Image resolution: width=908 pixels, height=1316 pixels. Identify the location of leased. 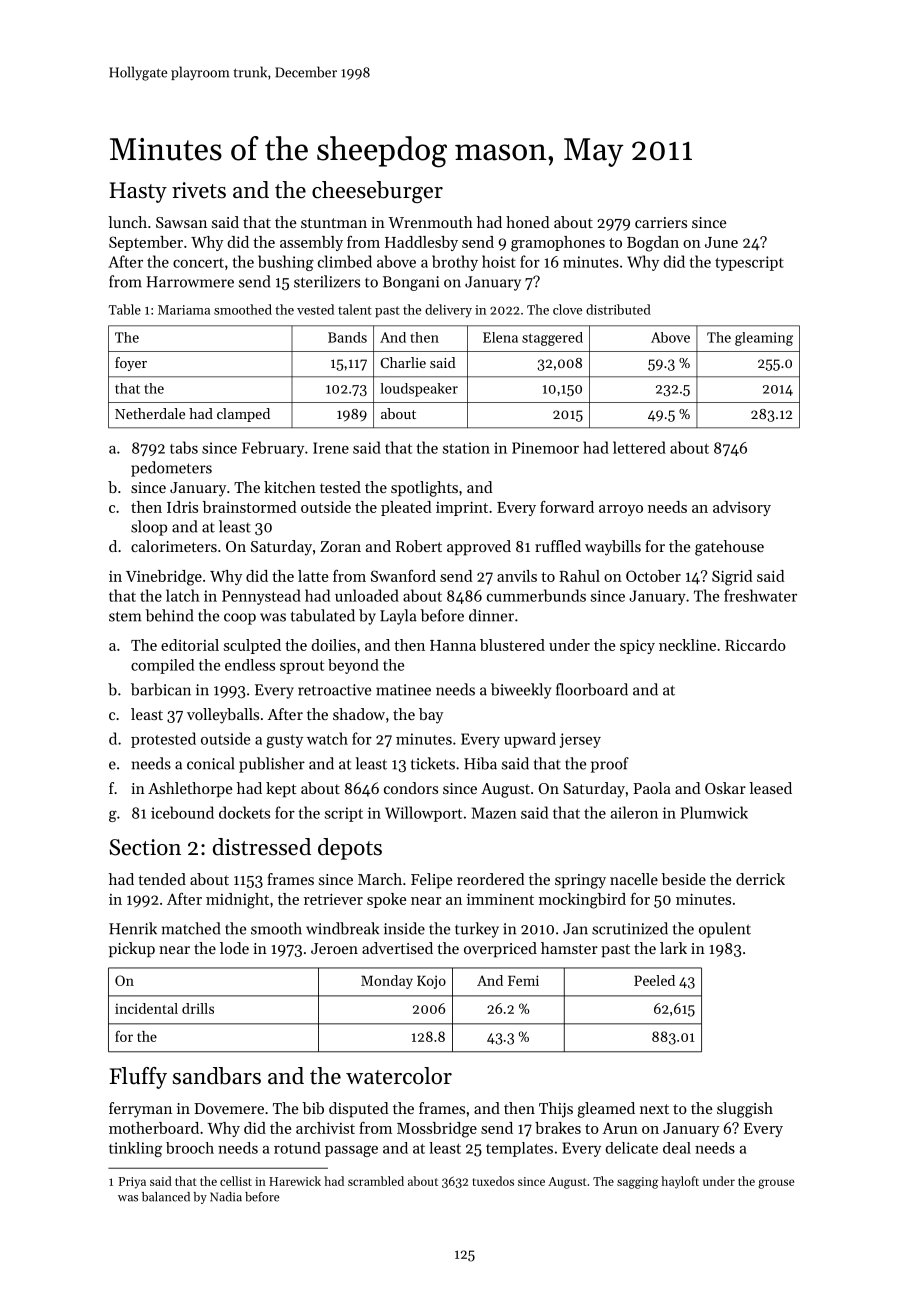
(770, 788).
